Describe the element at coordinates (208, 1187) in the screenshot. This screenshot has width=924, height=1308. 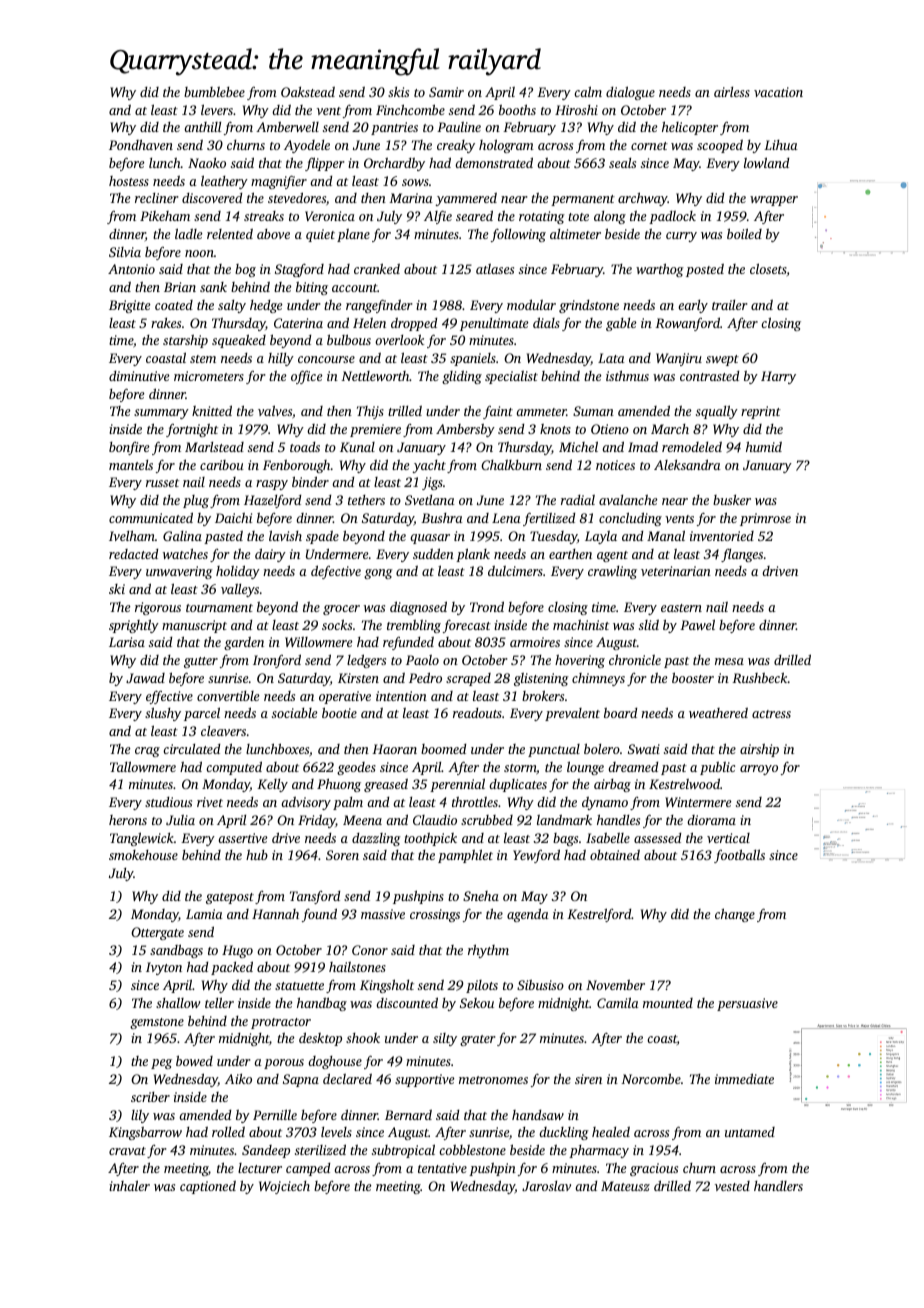
I see `captioned` at that location.
